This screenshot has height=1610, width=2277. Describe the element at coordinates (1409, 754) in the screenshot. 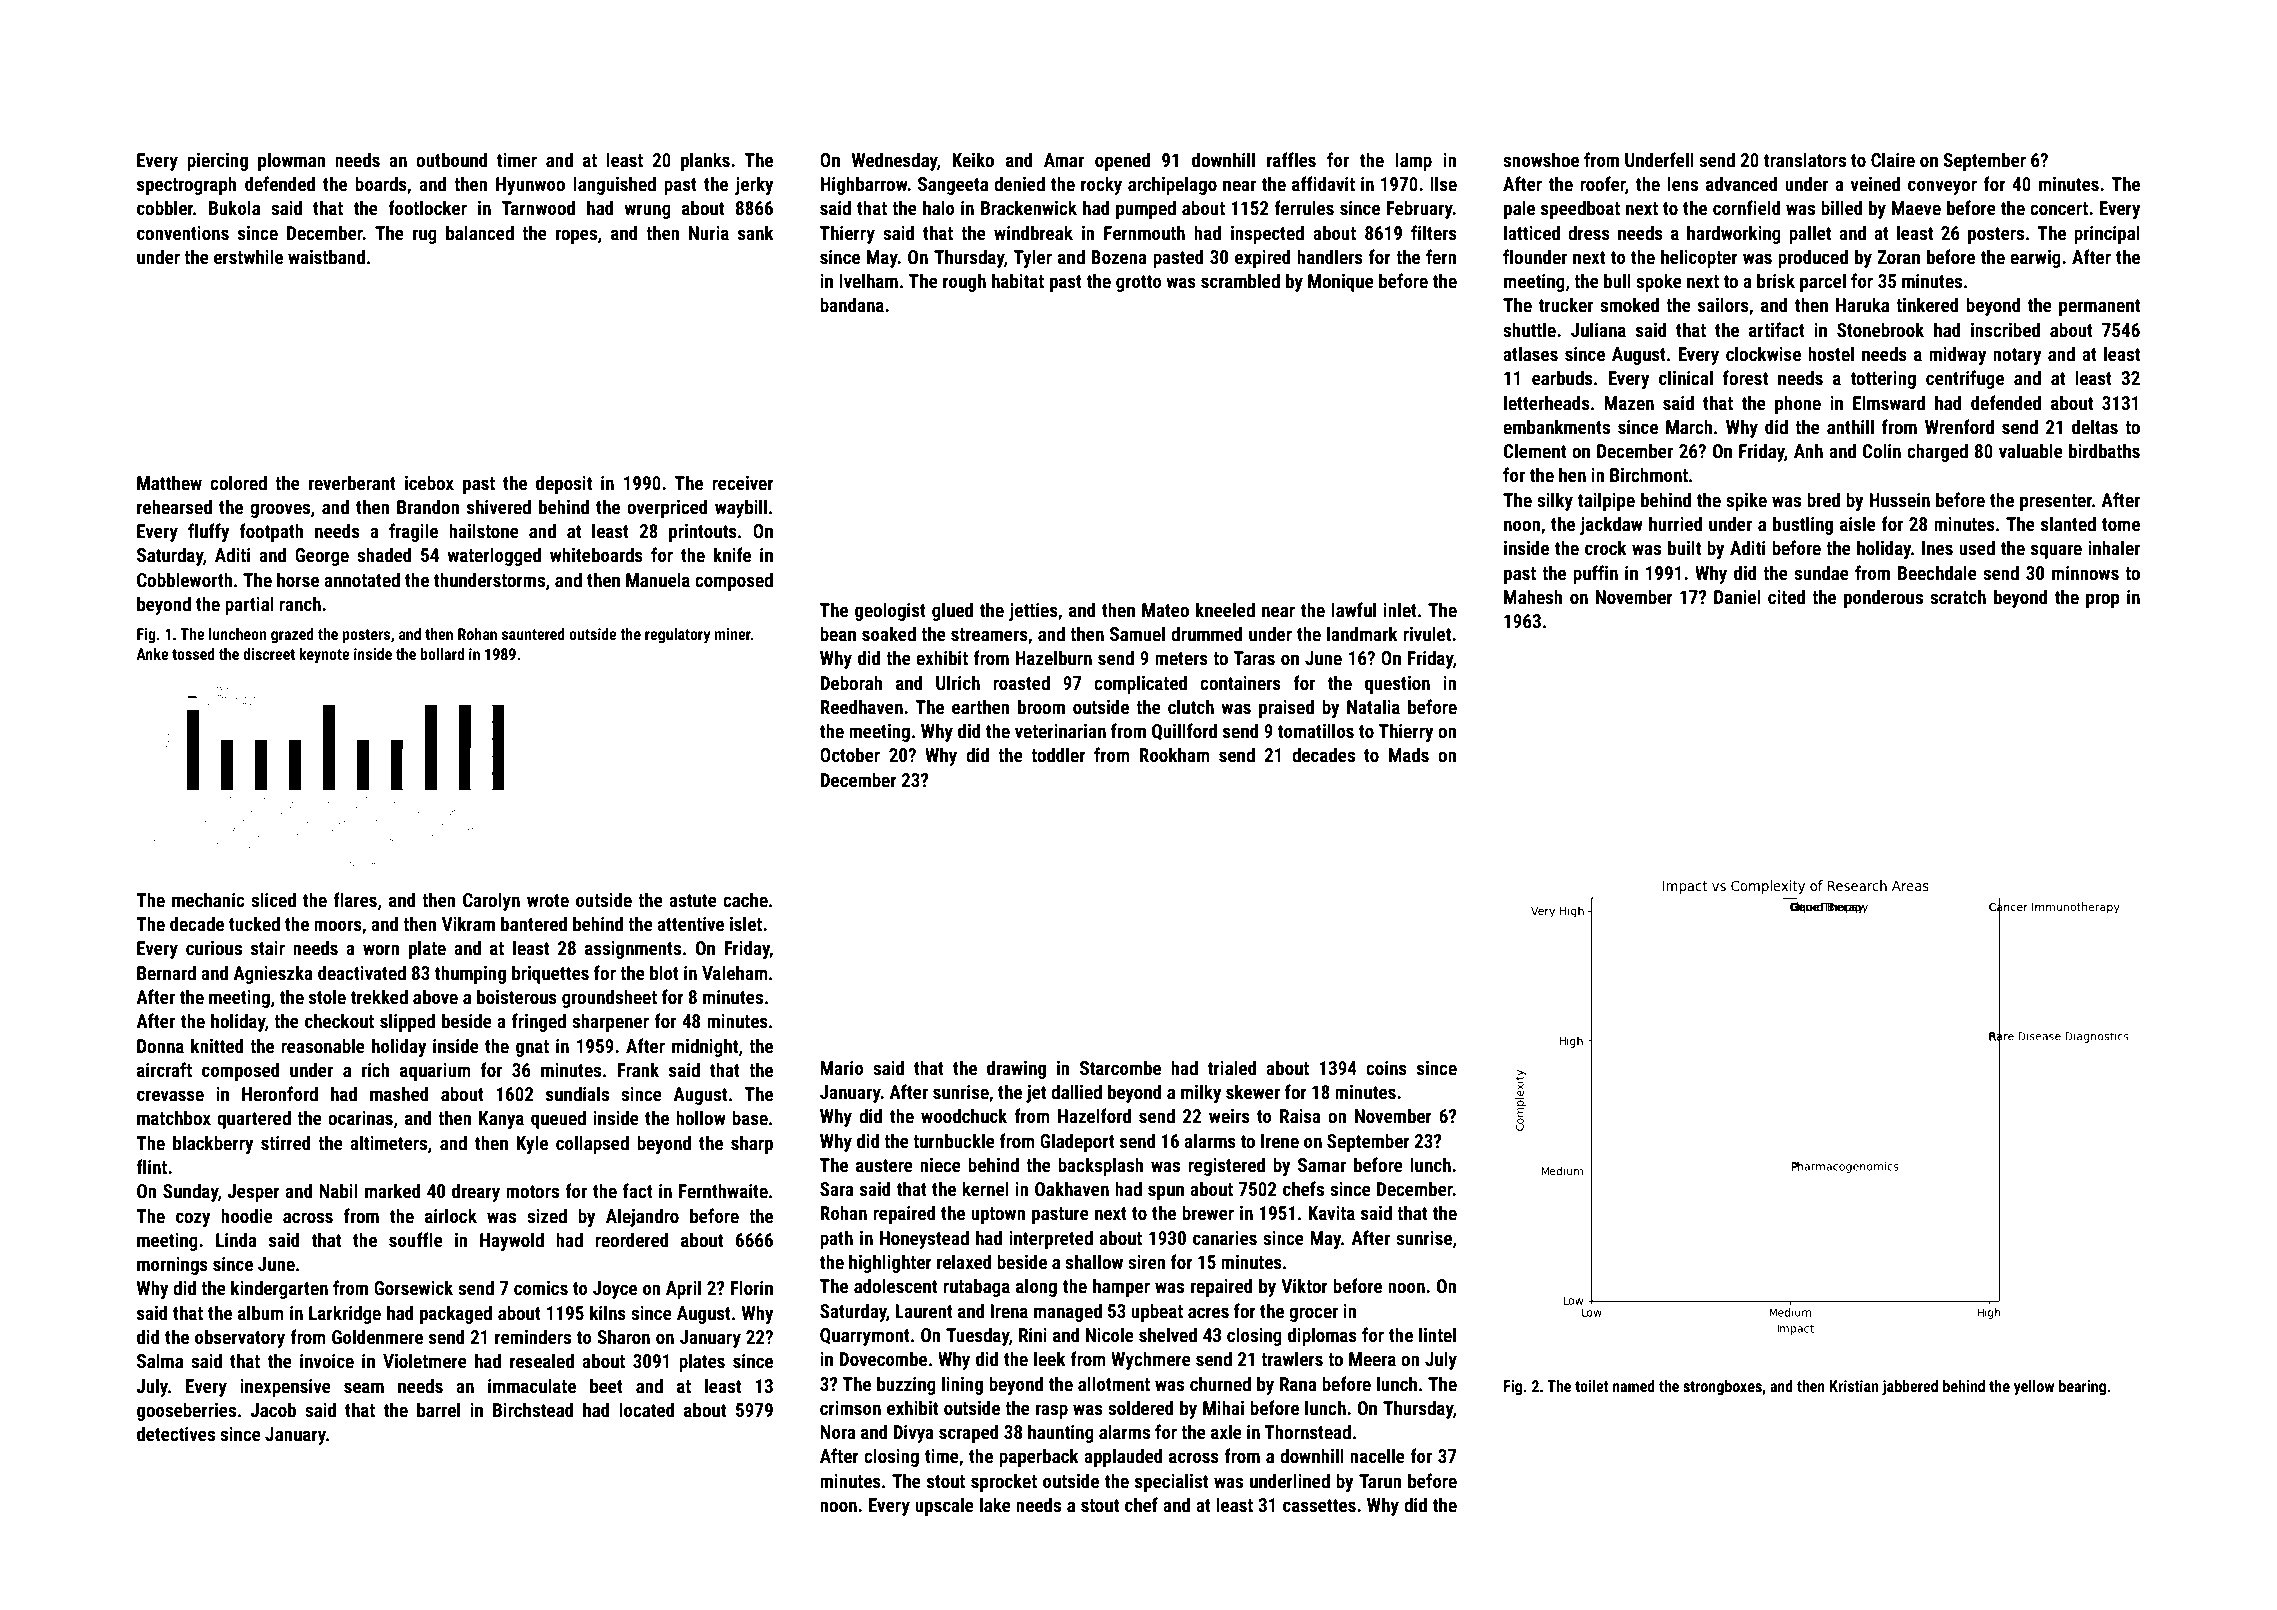

I see `Mads` at that location.
